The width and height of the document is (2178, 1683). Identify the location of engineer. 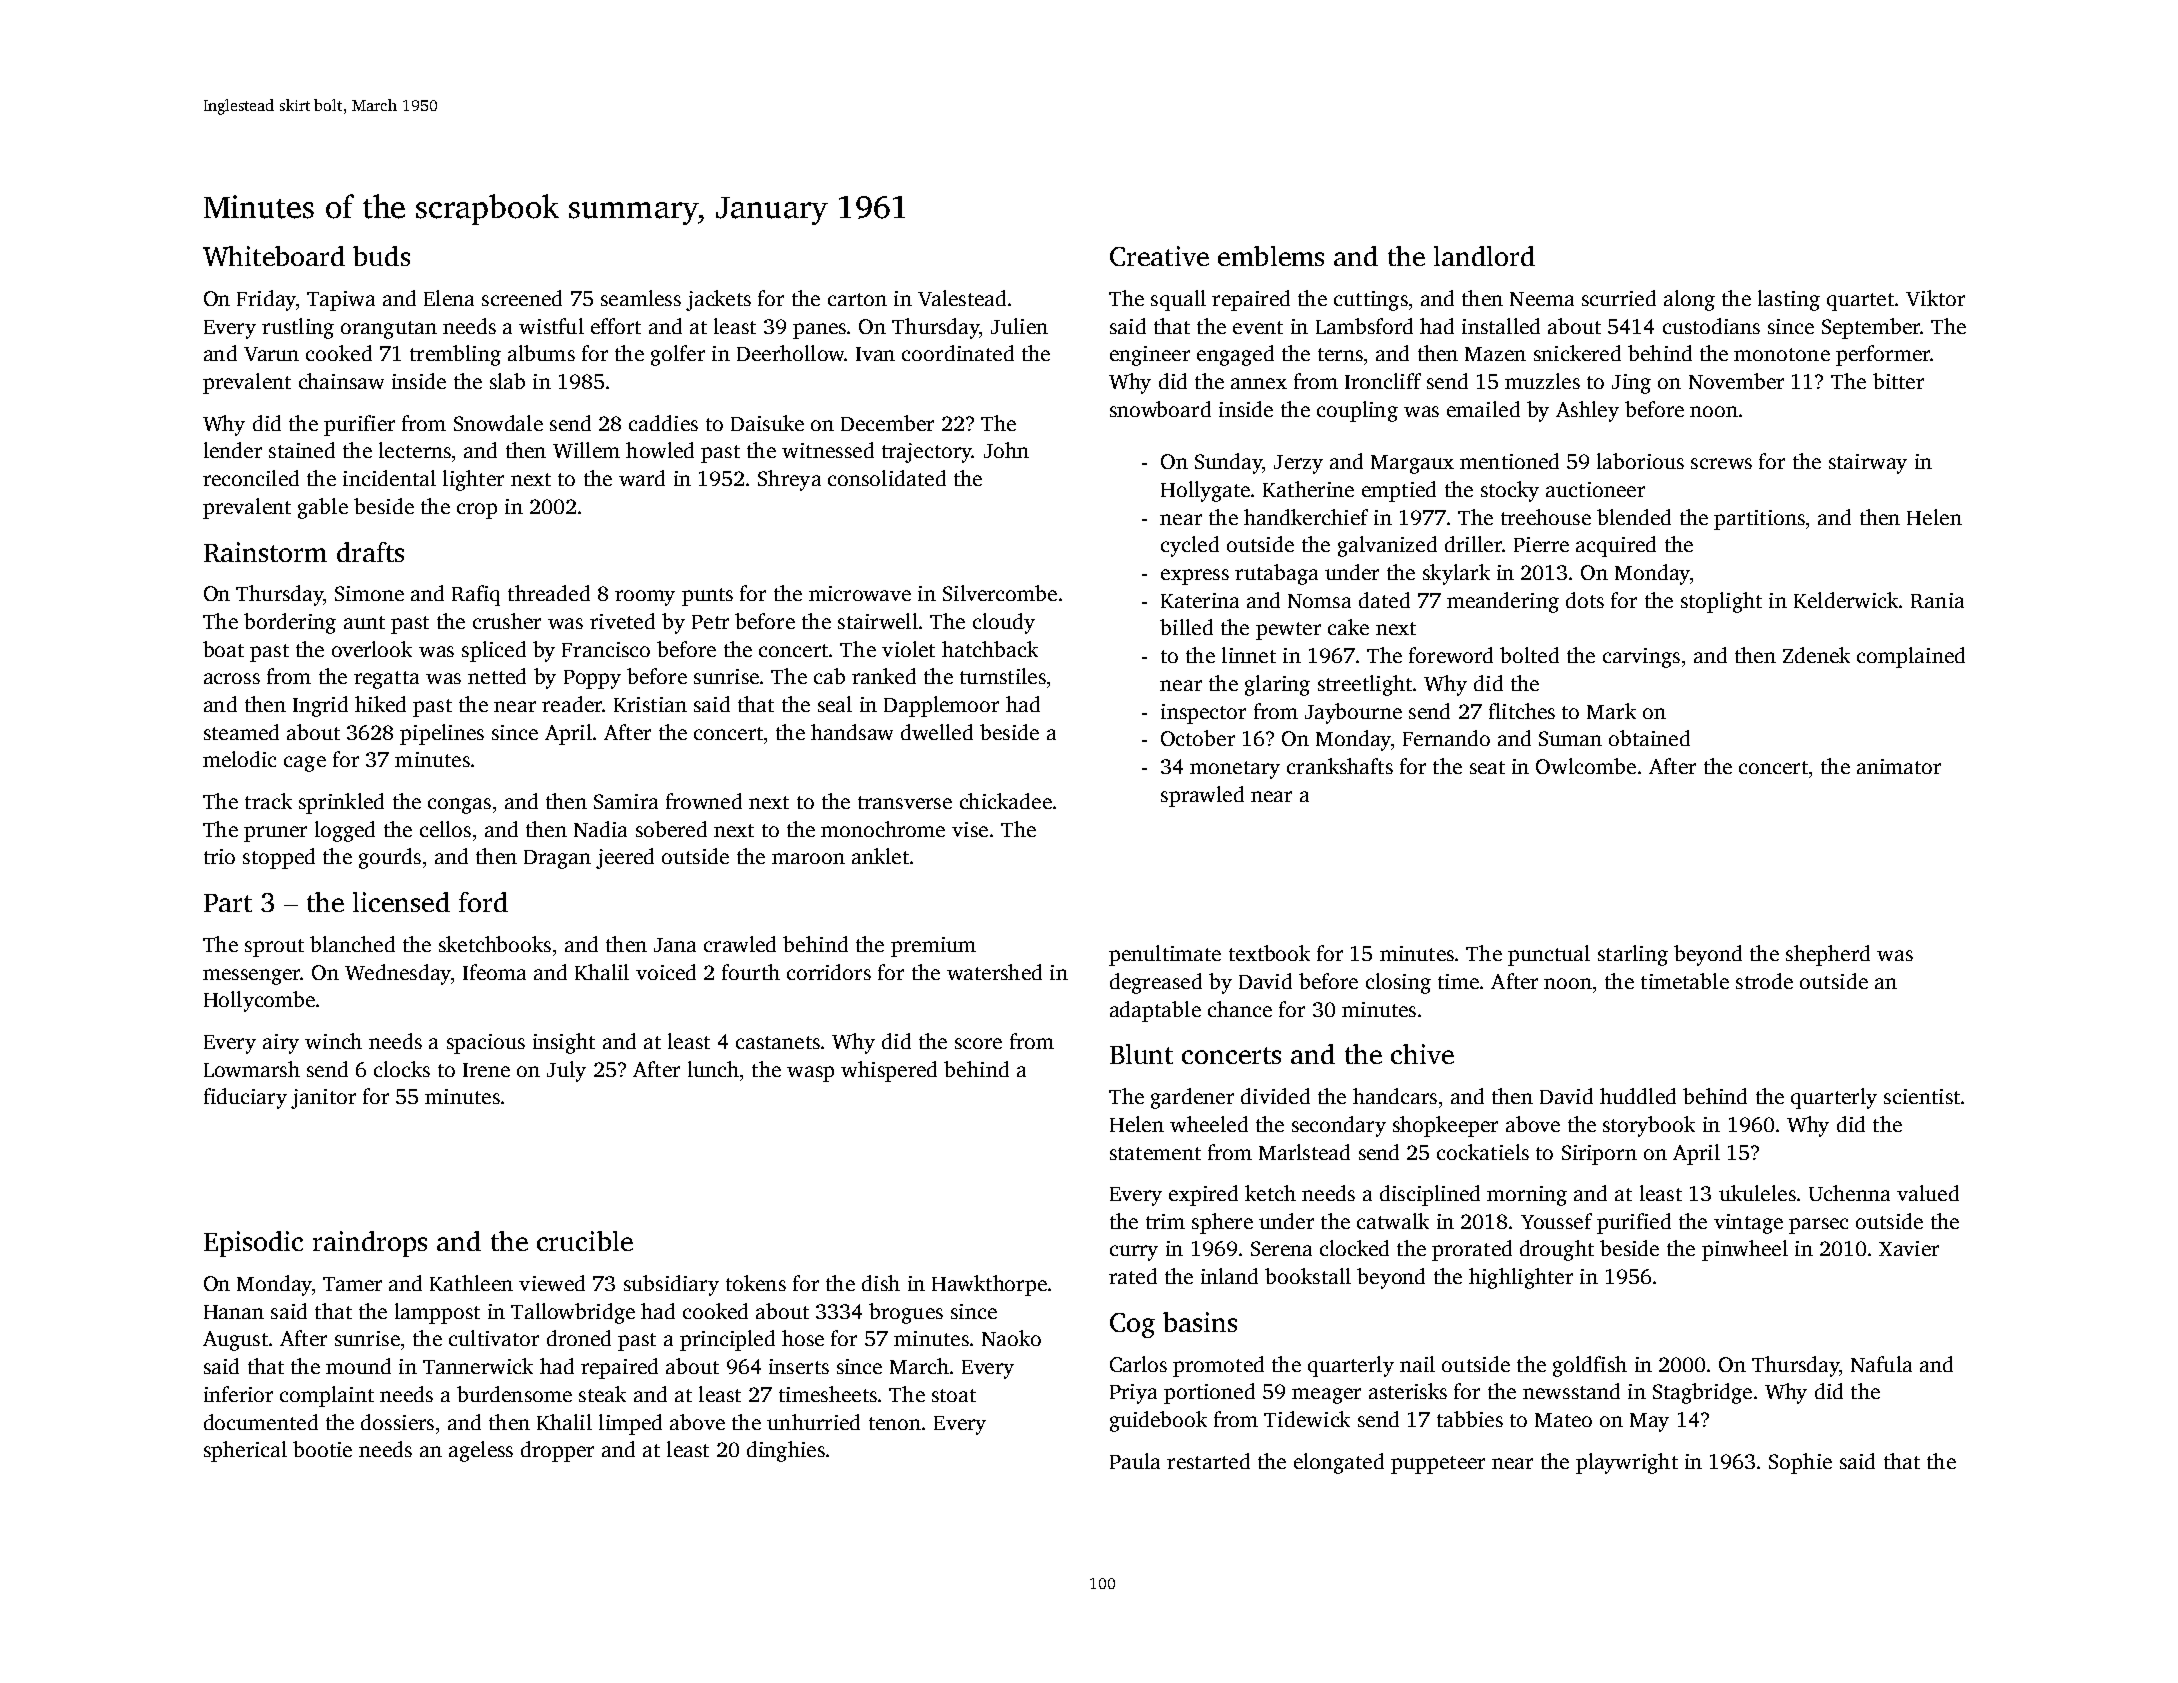
(1150, 356).
